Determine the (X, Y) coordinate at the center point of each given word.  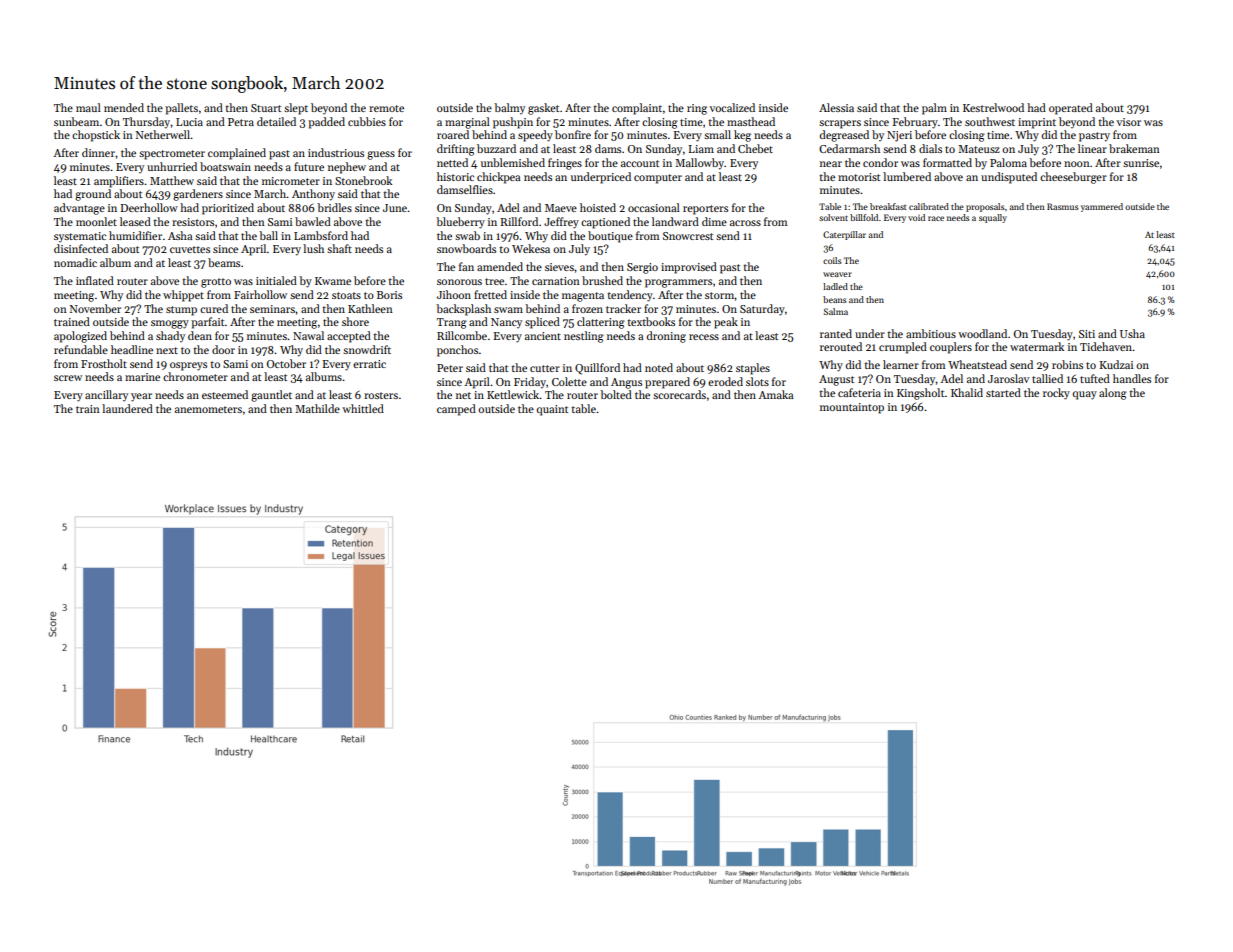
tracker (623, 308)
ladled (835, 286)
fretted (490, 294)
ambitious (931, 333)
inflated (95, 280)
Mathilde (317, 408)
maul (88, 107)
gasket (543, 109)
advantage (79, 209)
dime (714, 221)
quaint (552, 410)
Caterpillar (844, 235)
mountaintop (852, 408)
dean (200, 335)
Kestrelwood (993, 107)
